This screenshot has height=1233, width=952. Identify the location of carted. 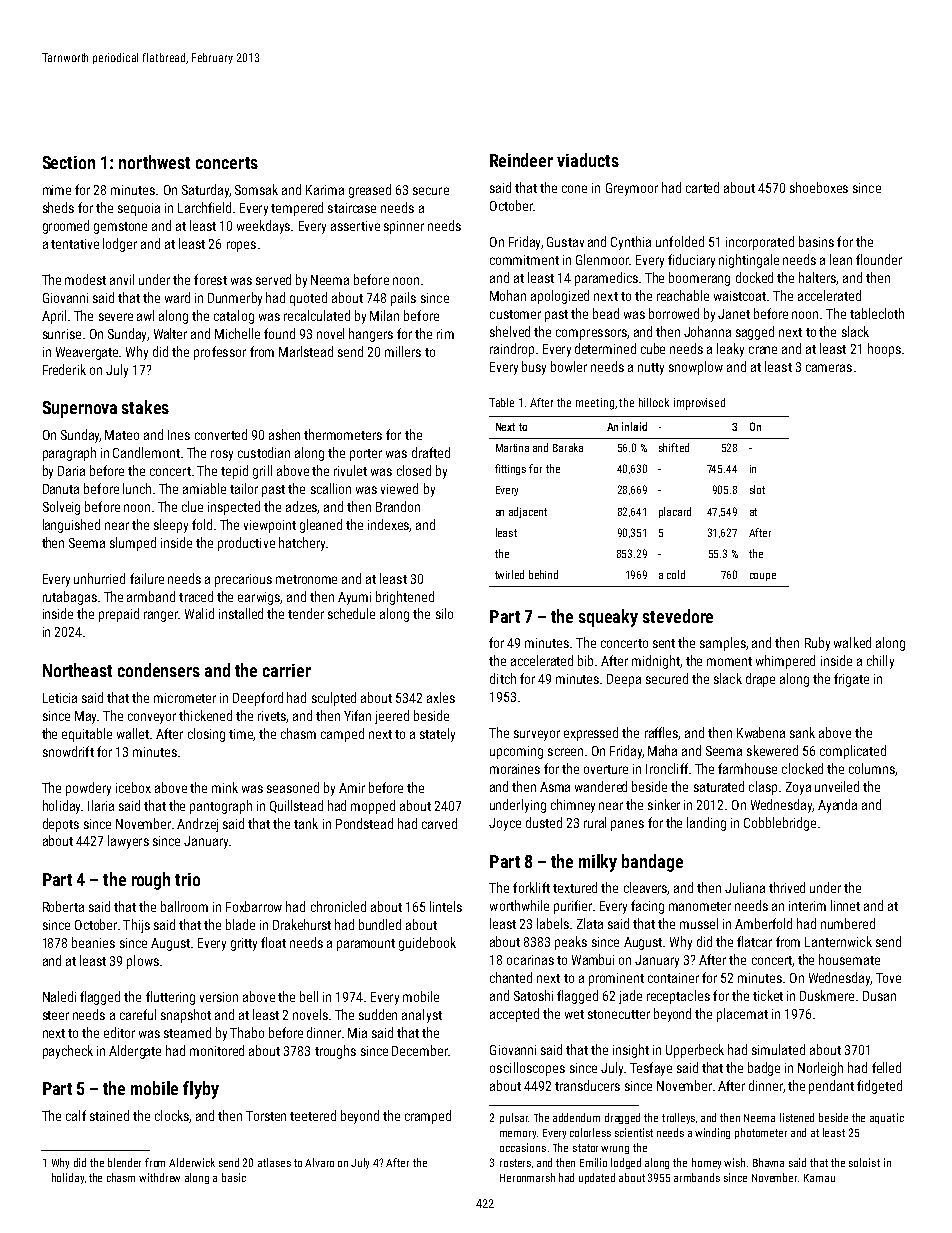
(702, 187).
